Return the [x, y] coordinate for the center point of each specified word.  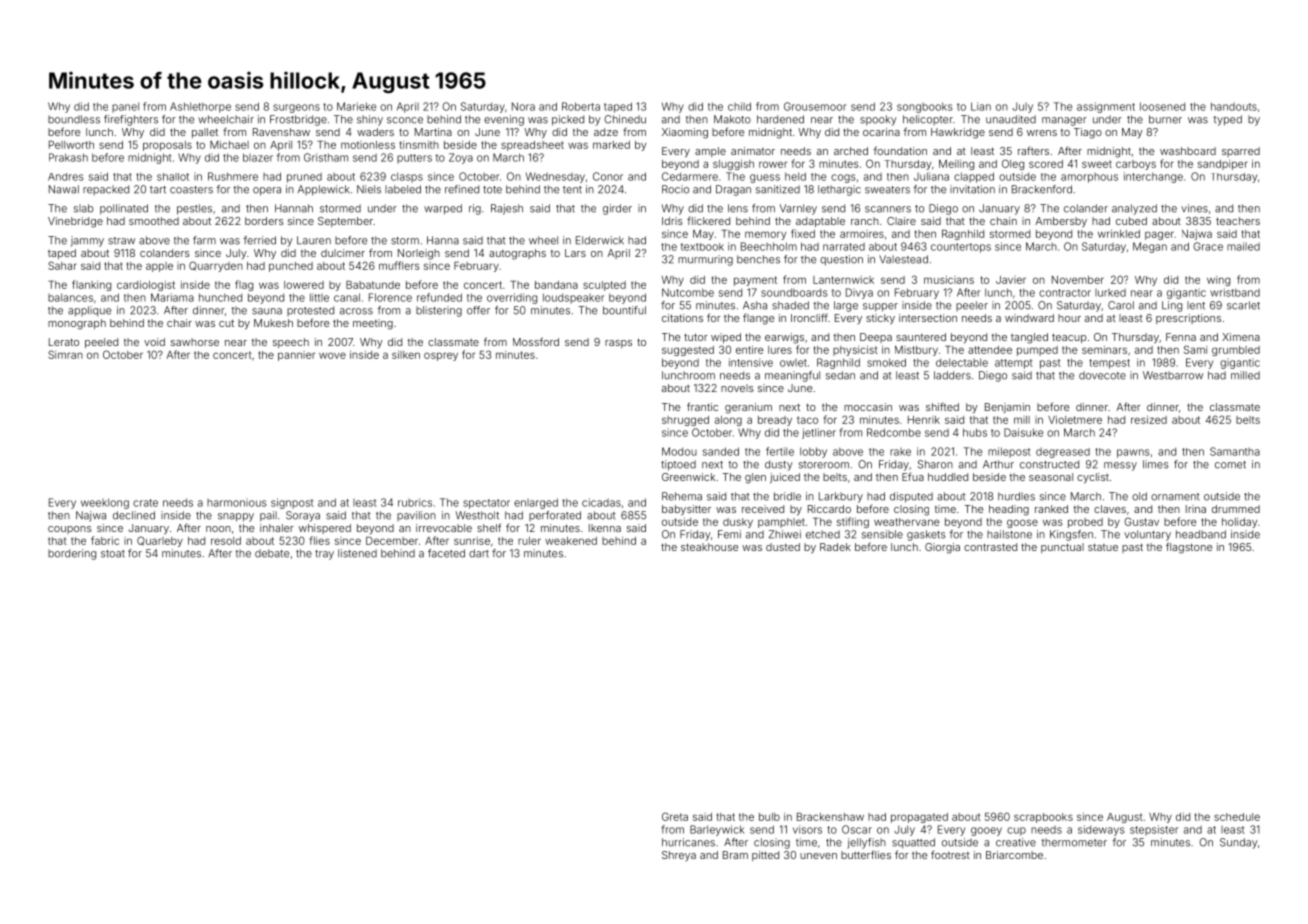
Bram [735, 855]
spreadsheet [532, 146]
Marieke [356, 106]
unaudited [1011, 119]
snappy [236, 517]
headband [1201, 534]
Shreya [679, 856]
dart [479, 553]
